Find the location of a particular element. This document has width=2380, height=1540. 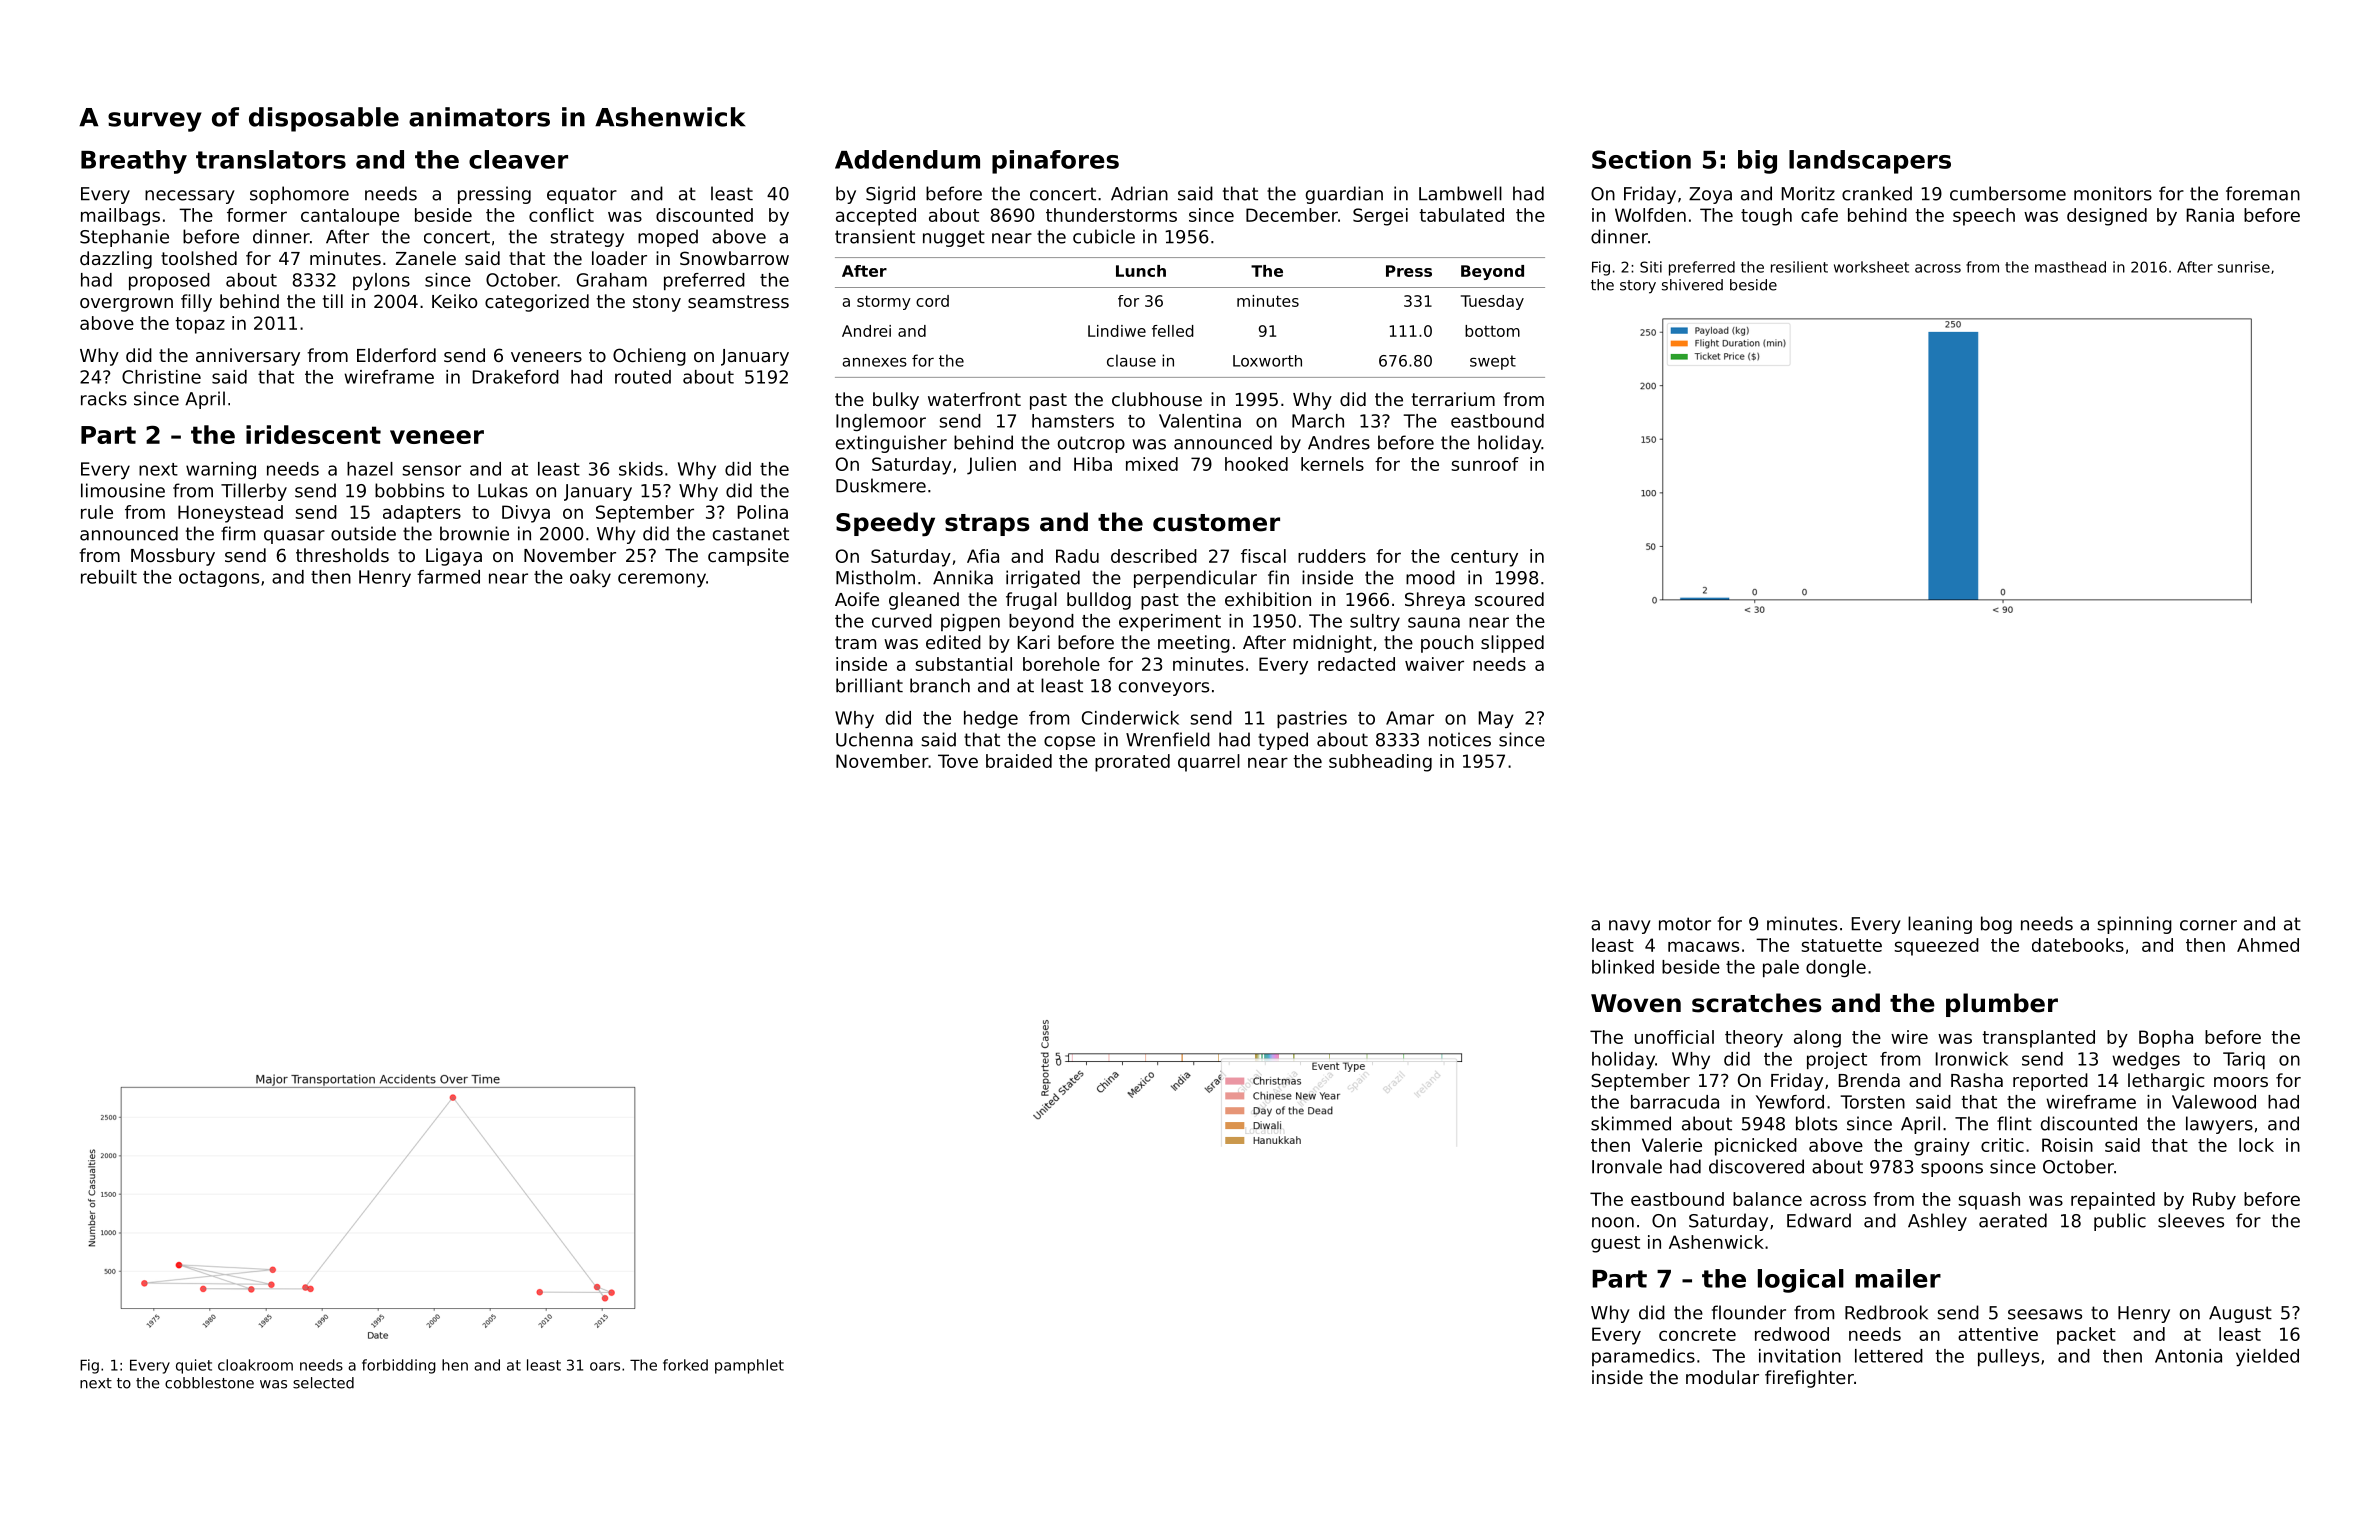

braided is located at coordinates (1019, 761).
